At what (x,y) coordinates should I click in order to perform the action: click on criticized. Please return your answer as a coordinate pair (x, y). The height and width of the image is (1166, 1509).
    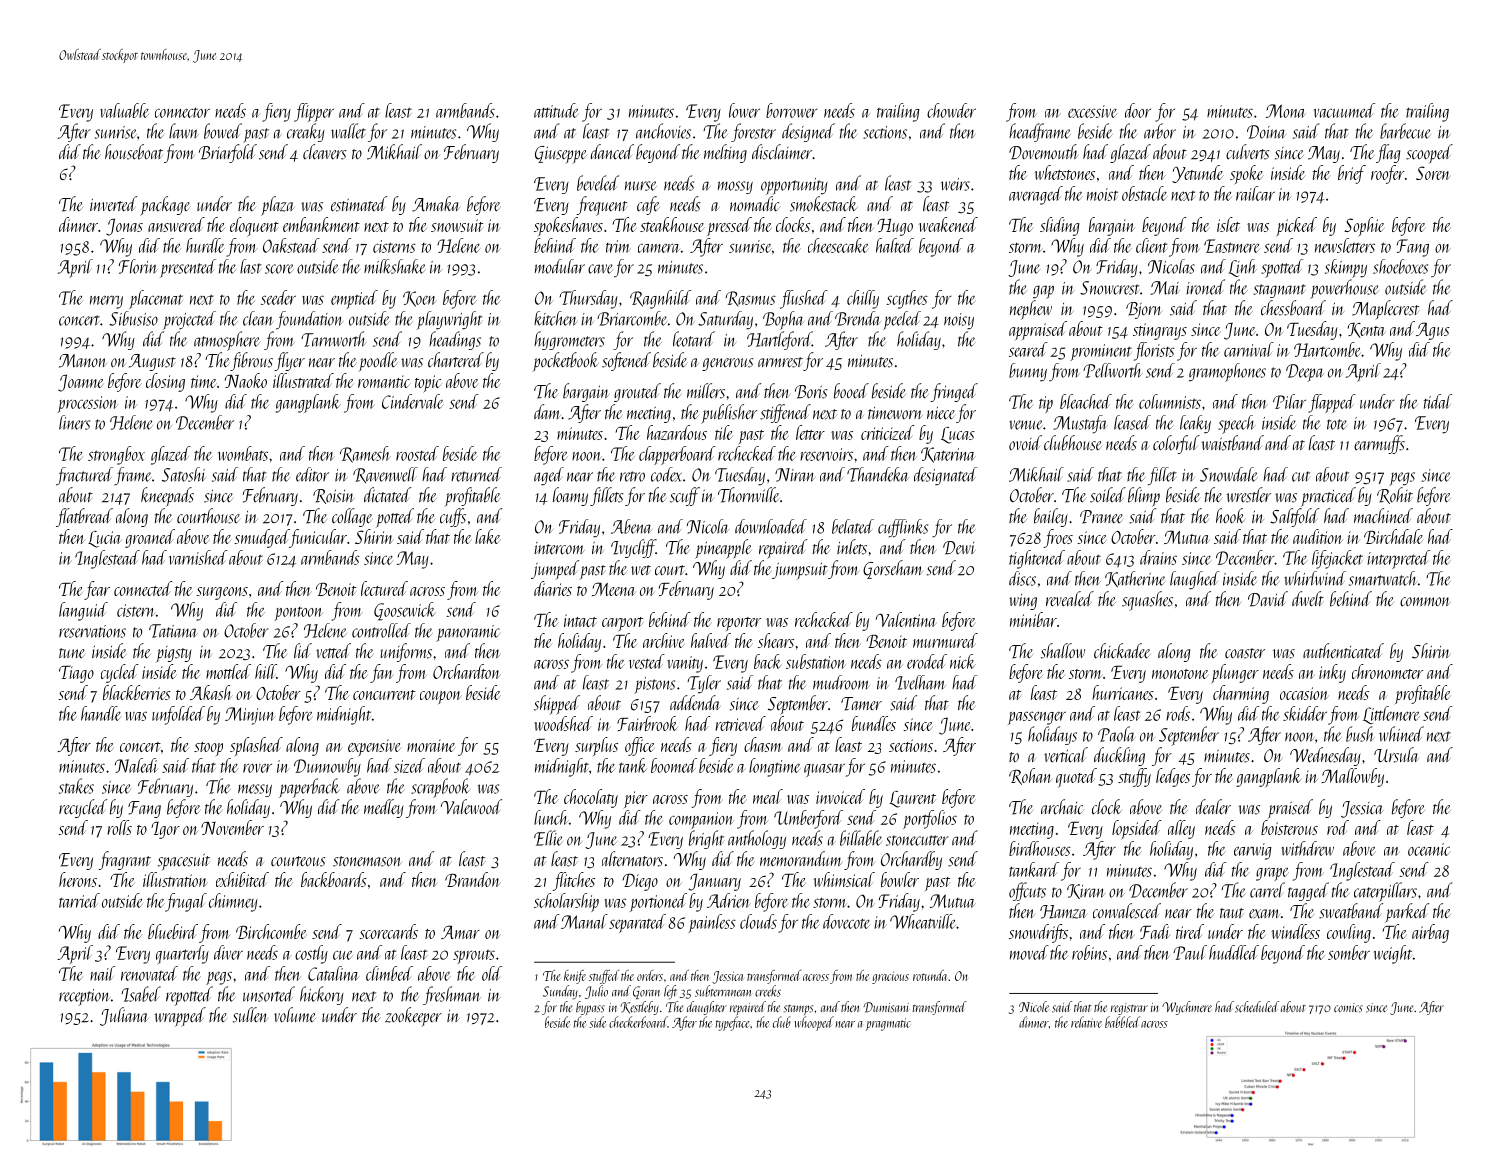
    Looking at the image, I should click on (887, 432).
